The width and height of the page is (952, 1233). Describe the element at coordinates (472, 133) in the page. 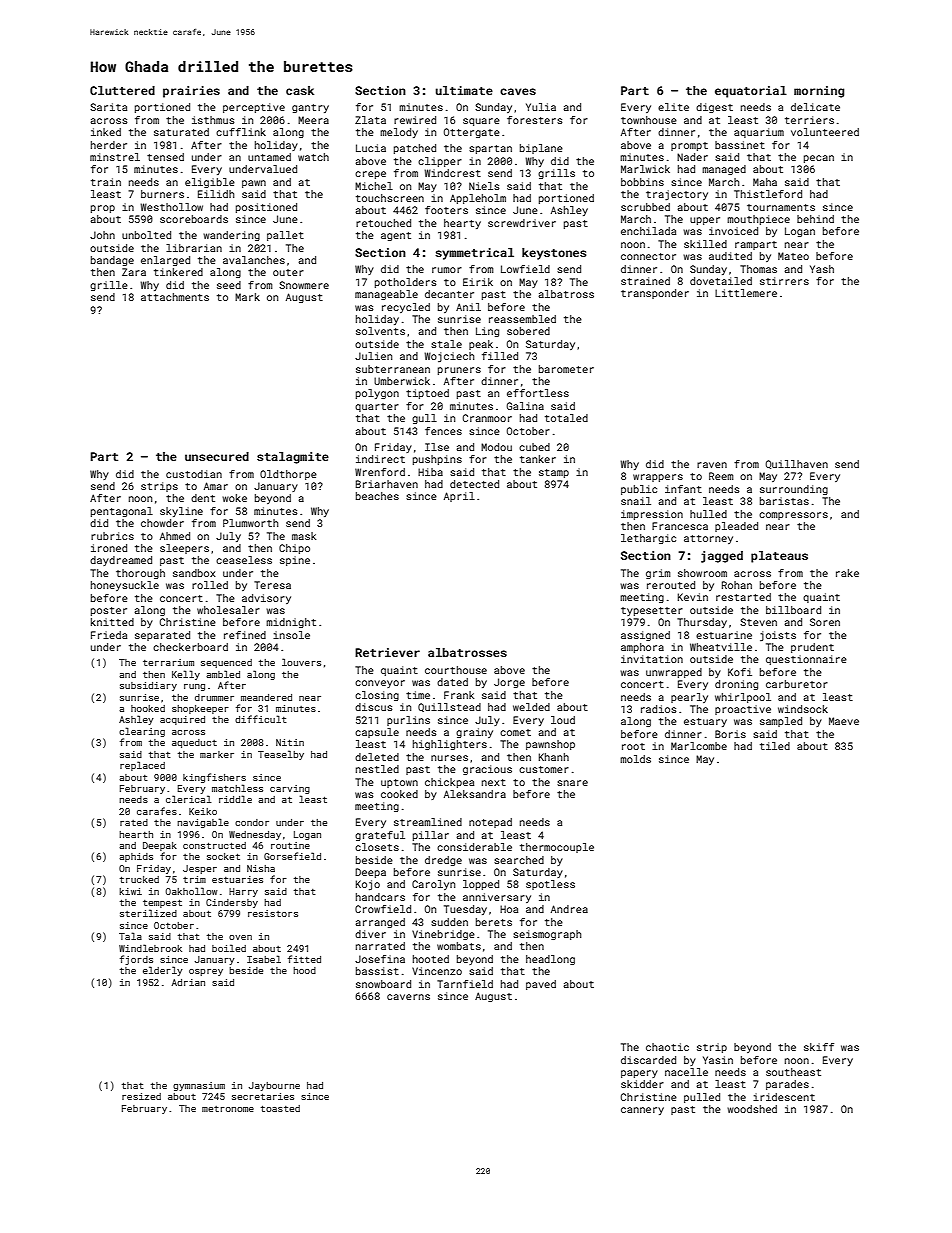

I see `Ottergate` at that location.
